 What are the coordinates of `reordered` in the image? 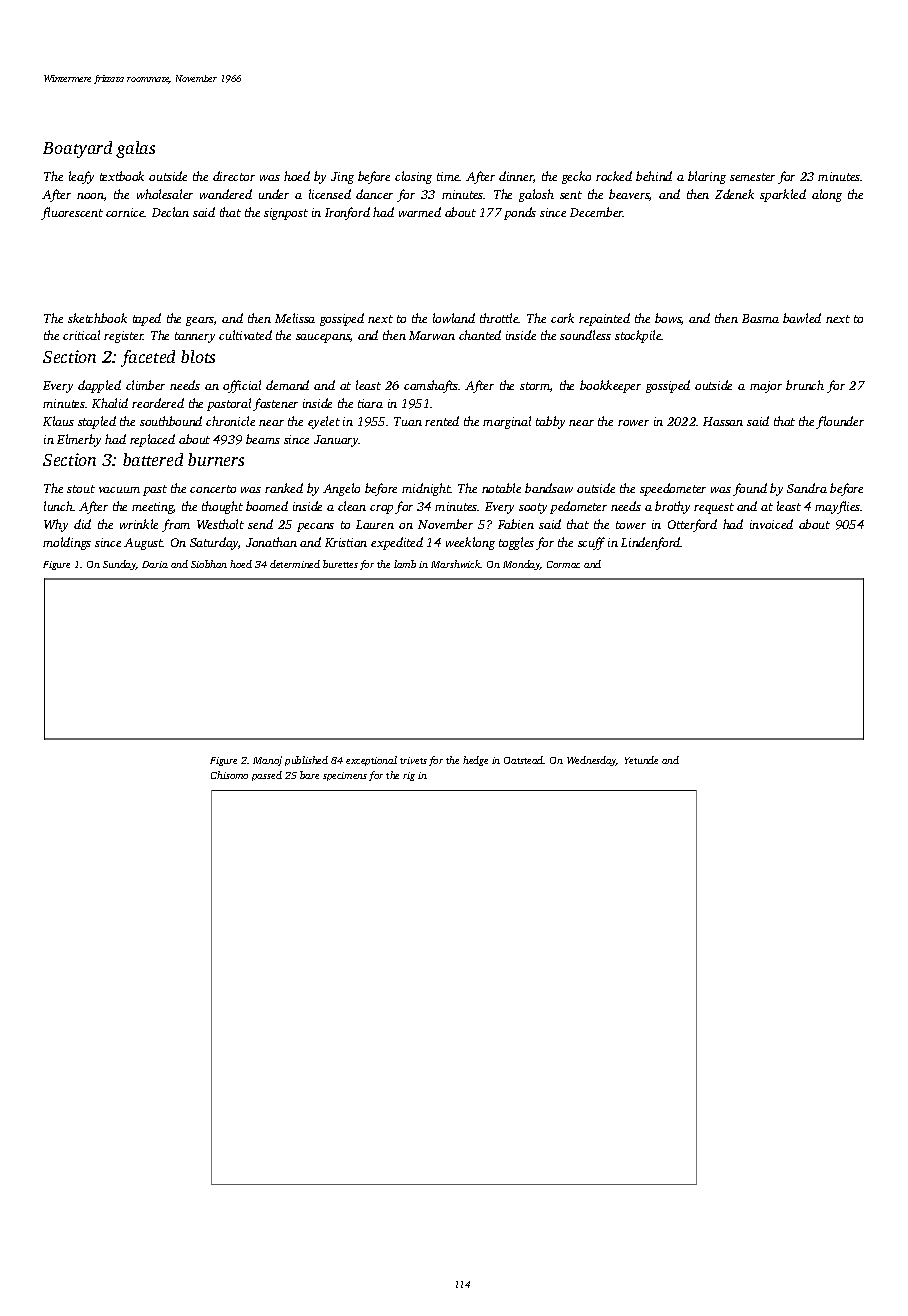 It's located at (158, 403).
